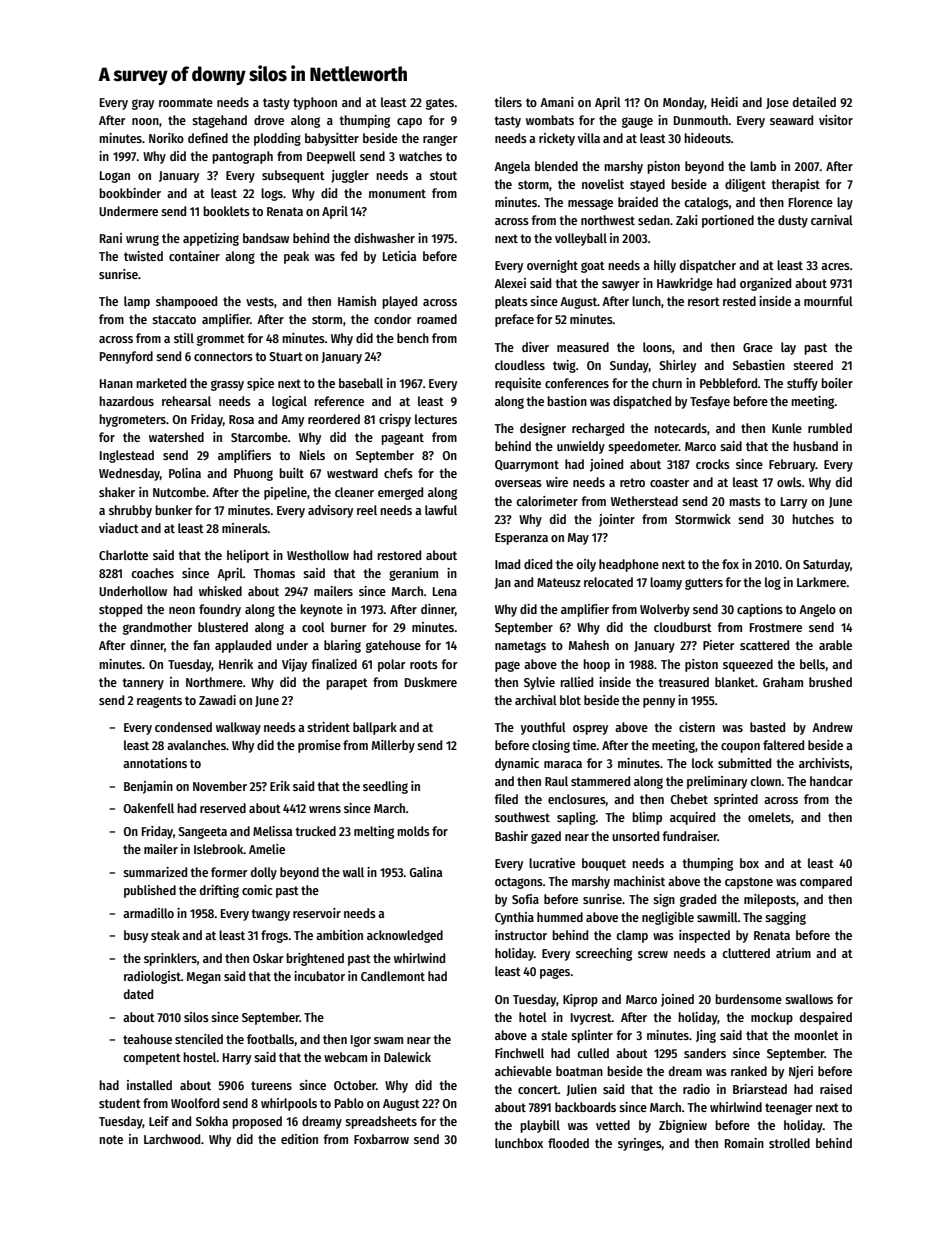 This image has width=952, height=1233. I want to click on neon, so click(182, 610).
